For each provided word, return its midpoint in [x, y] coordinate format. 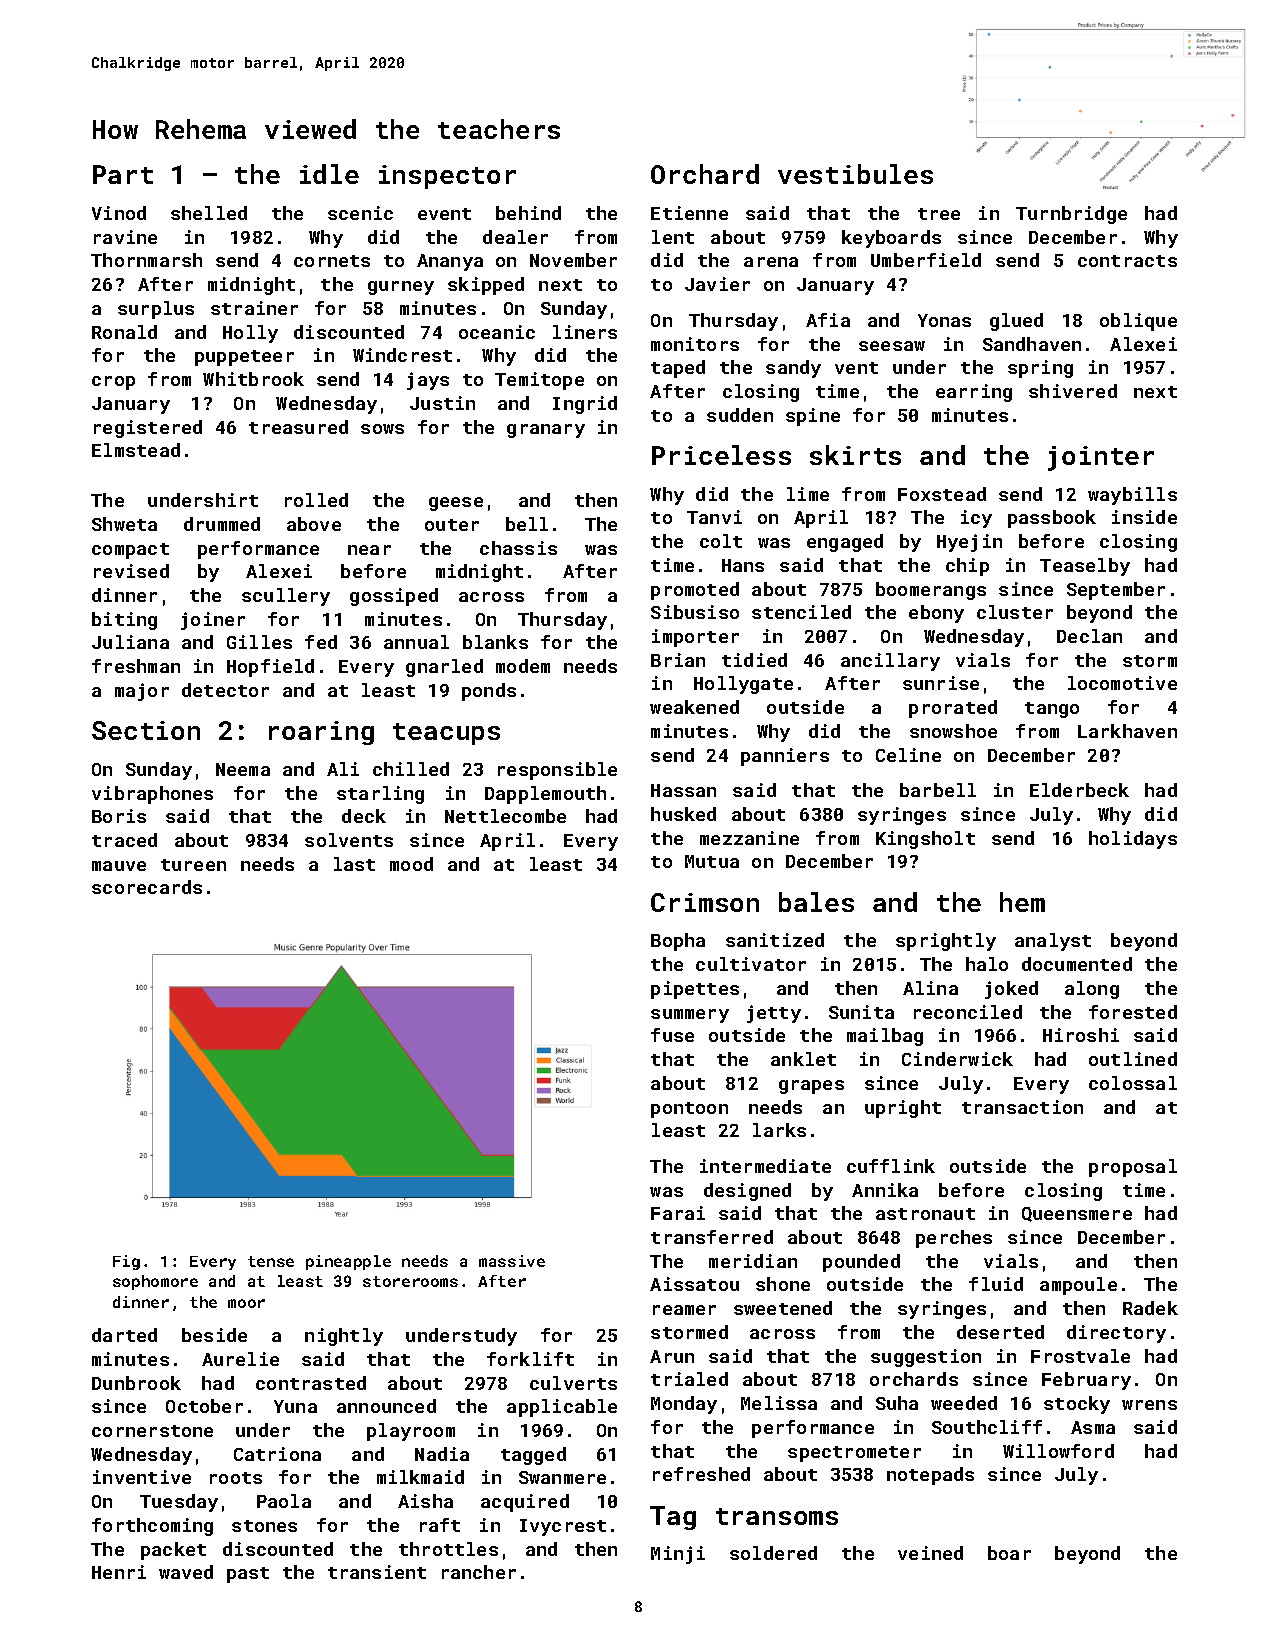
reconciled [968, 1012]
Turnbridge [1071, 215]
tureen [193, 865]
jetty [774, 1014]
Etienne [689, 213]
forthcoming [152, 1527]
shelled [209, 213]
